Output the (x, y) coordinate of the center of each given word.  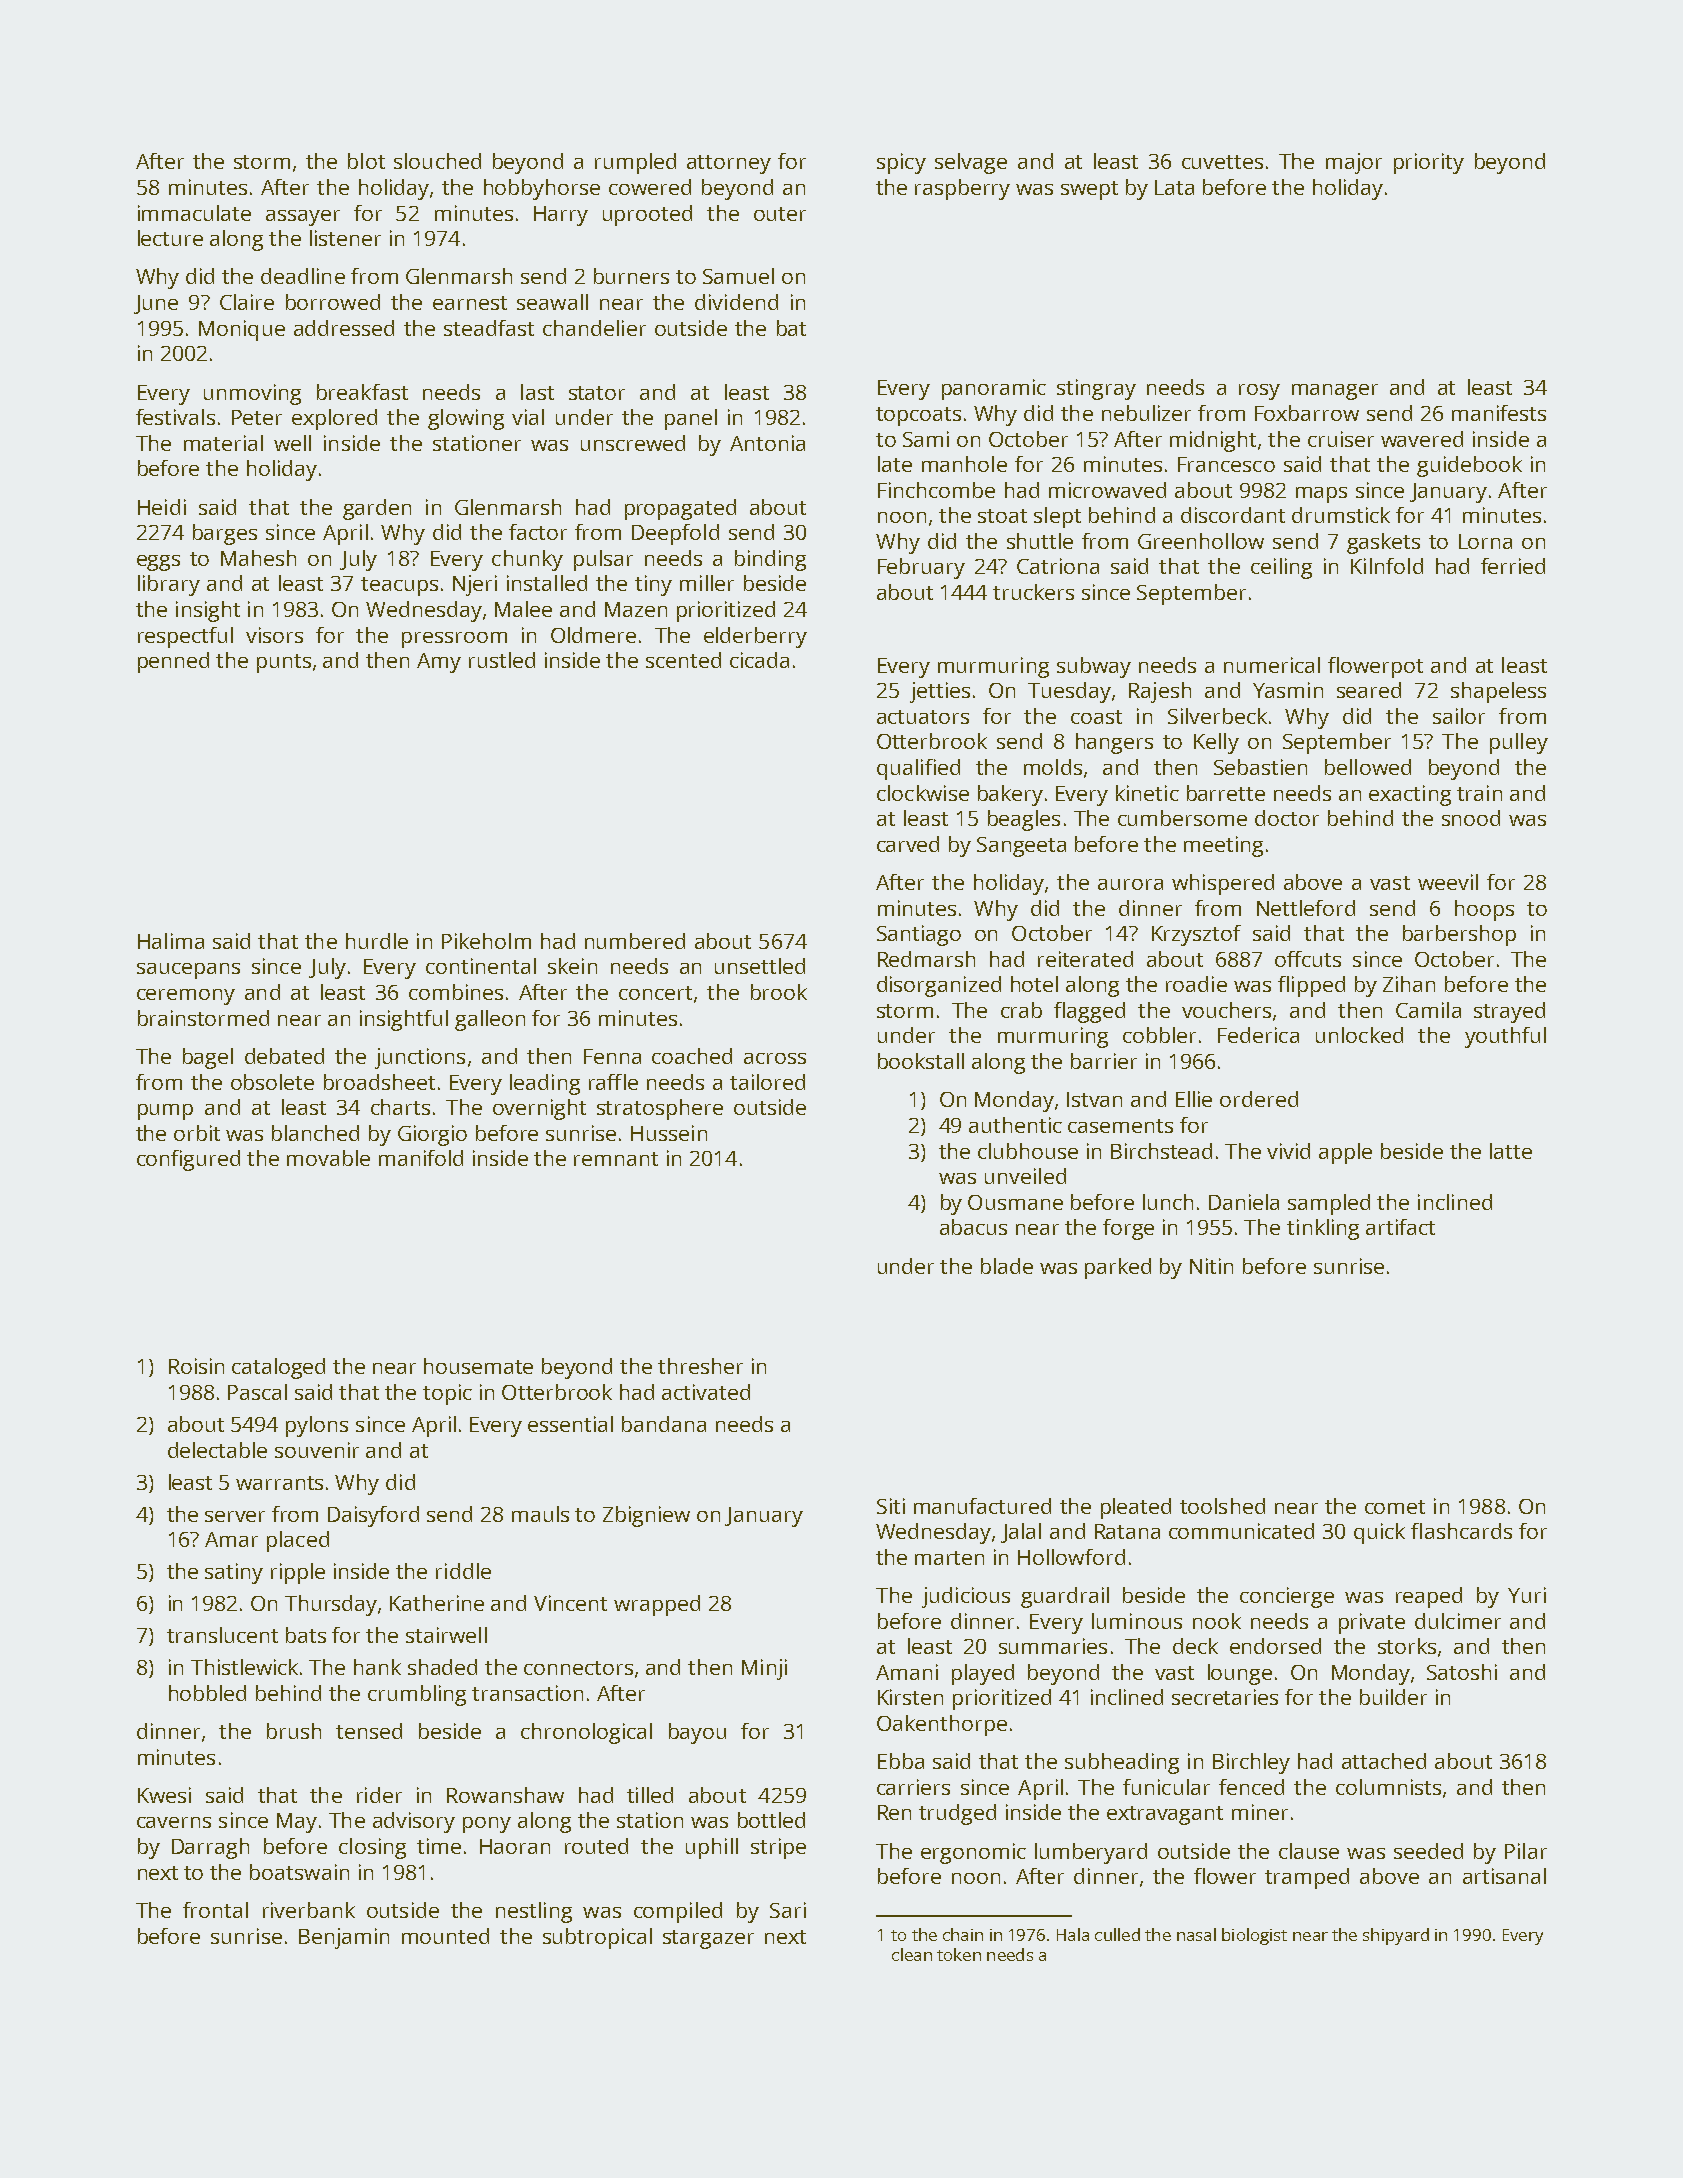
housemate (478, 1366)
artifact (1400, 1227)
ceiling (1281, 568)
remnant (616, 1159)
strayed (1509, 1012)
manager (1335, 392)
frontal (215, 1910)
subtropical (597, 1938)
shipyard (1396, 1936)
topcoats (918, 416)
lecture (170, 238)
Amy (439, 663)
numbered (635, 941)
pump (165, 1112)
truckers (1033, 592)
